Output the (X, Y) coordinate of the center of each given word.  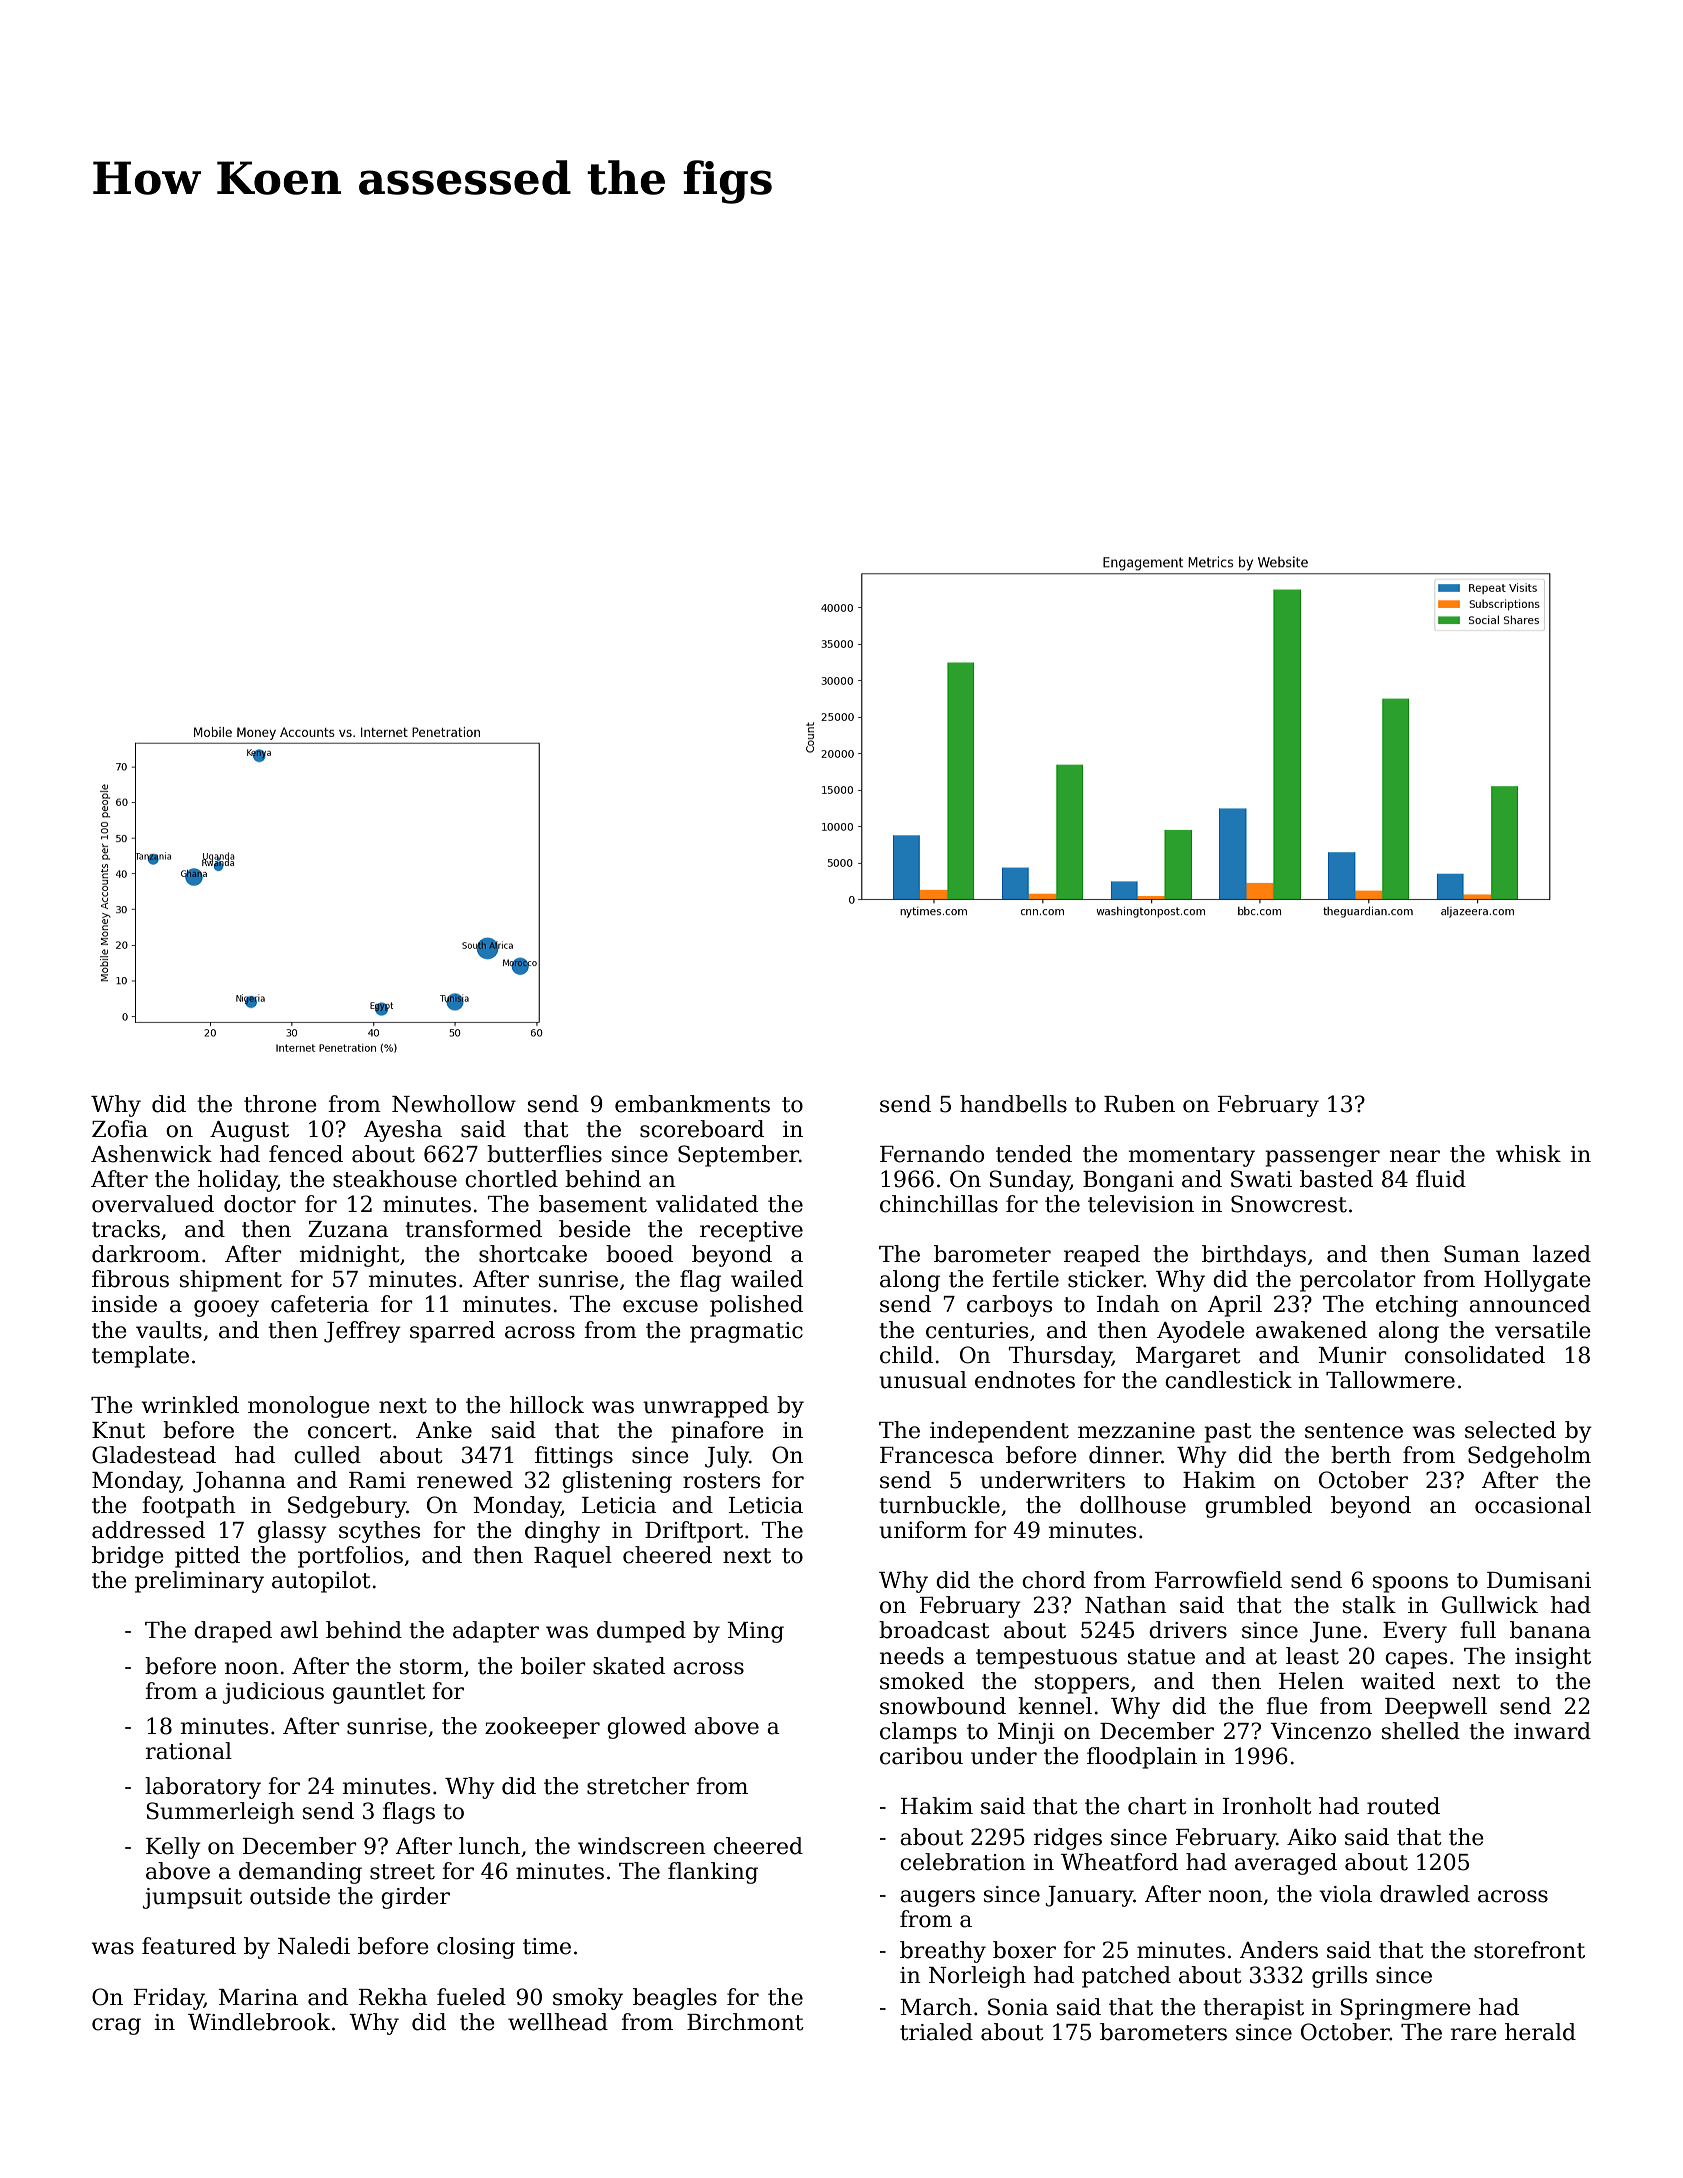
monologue (309, 1407)
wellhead (558, 2022)
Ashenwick (151, 1154)
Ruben (1139, 1104)
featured (189, 1946)
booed (639, 1254)
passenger (1322, 1158)
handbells (1013, 1104)
